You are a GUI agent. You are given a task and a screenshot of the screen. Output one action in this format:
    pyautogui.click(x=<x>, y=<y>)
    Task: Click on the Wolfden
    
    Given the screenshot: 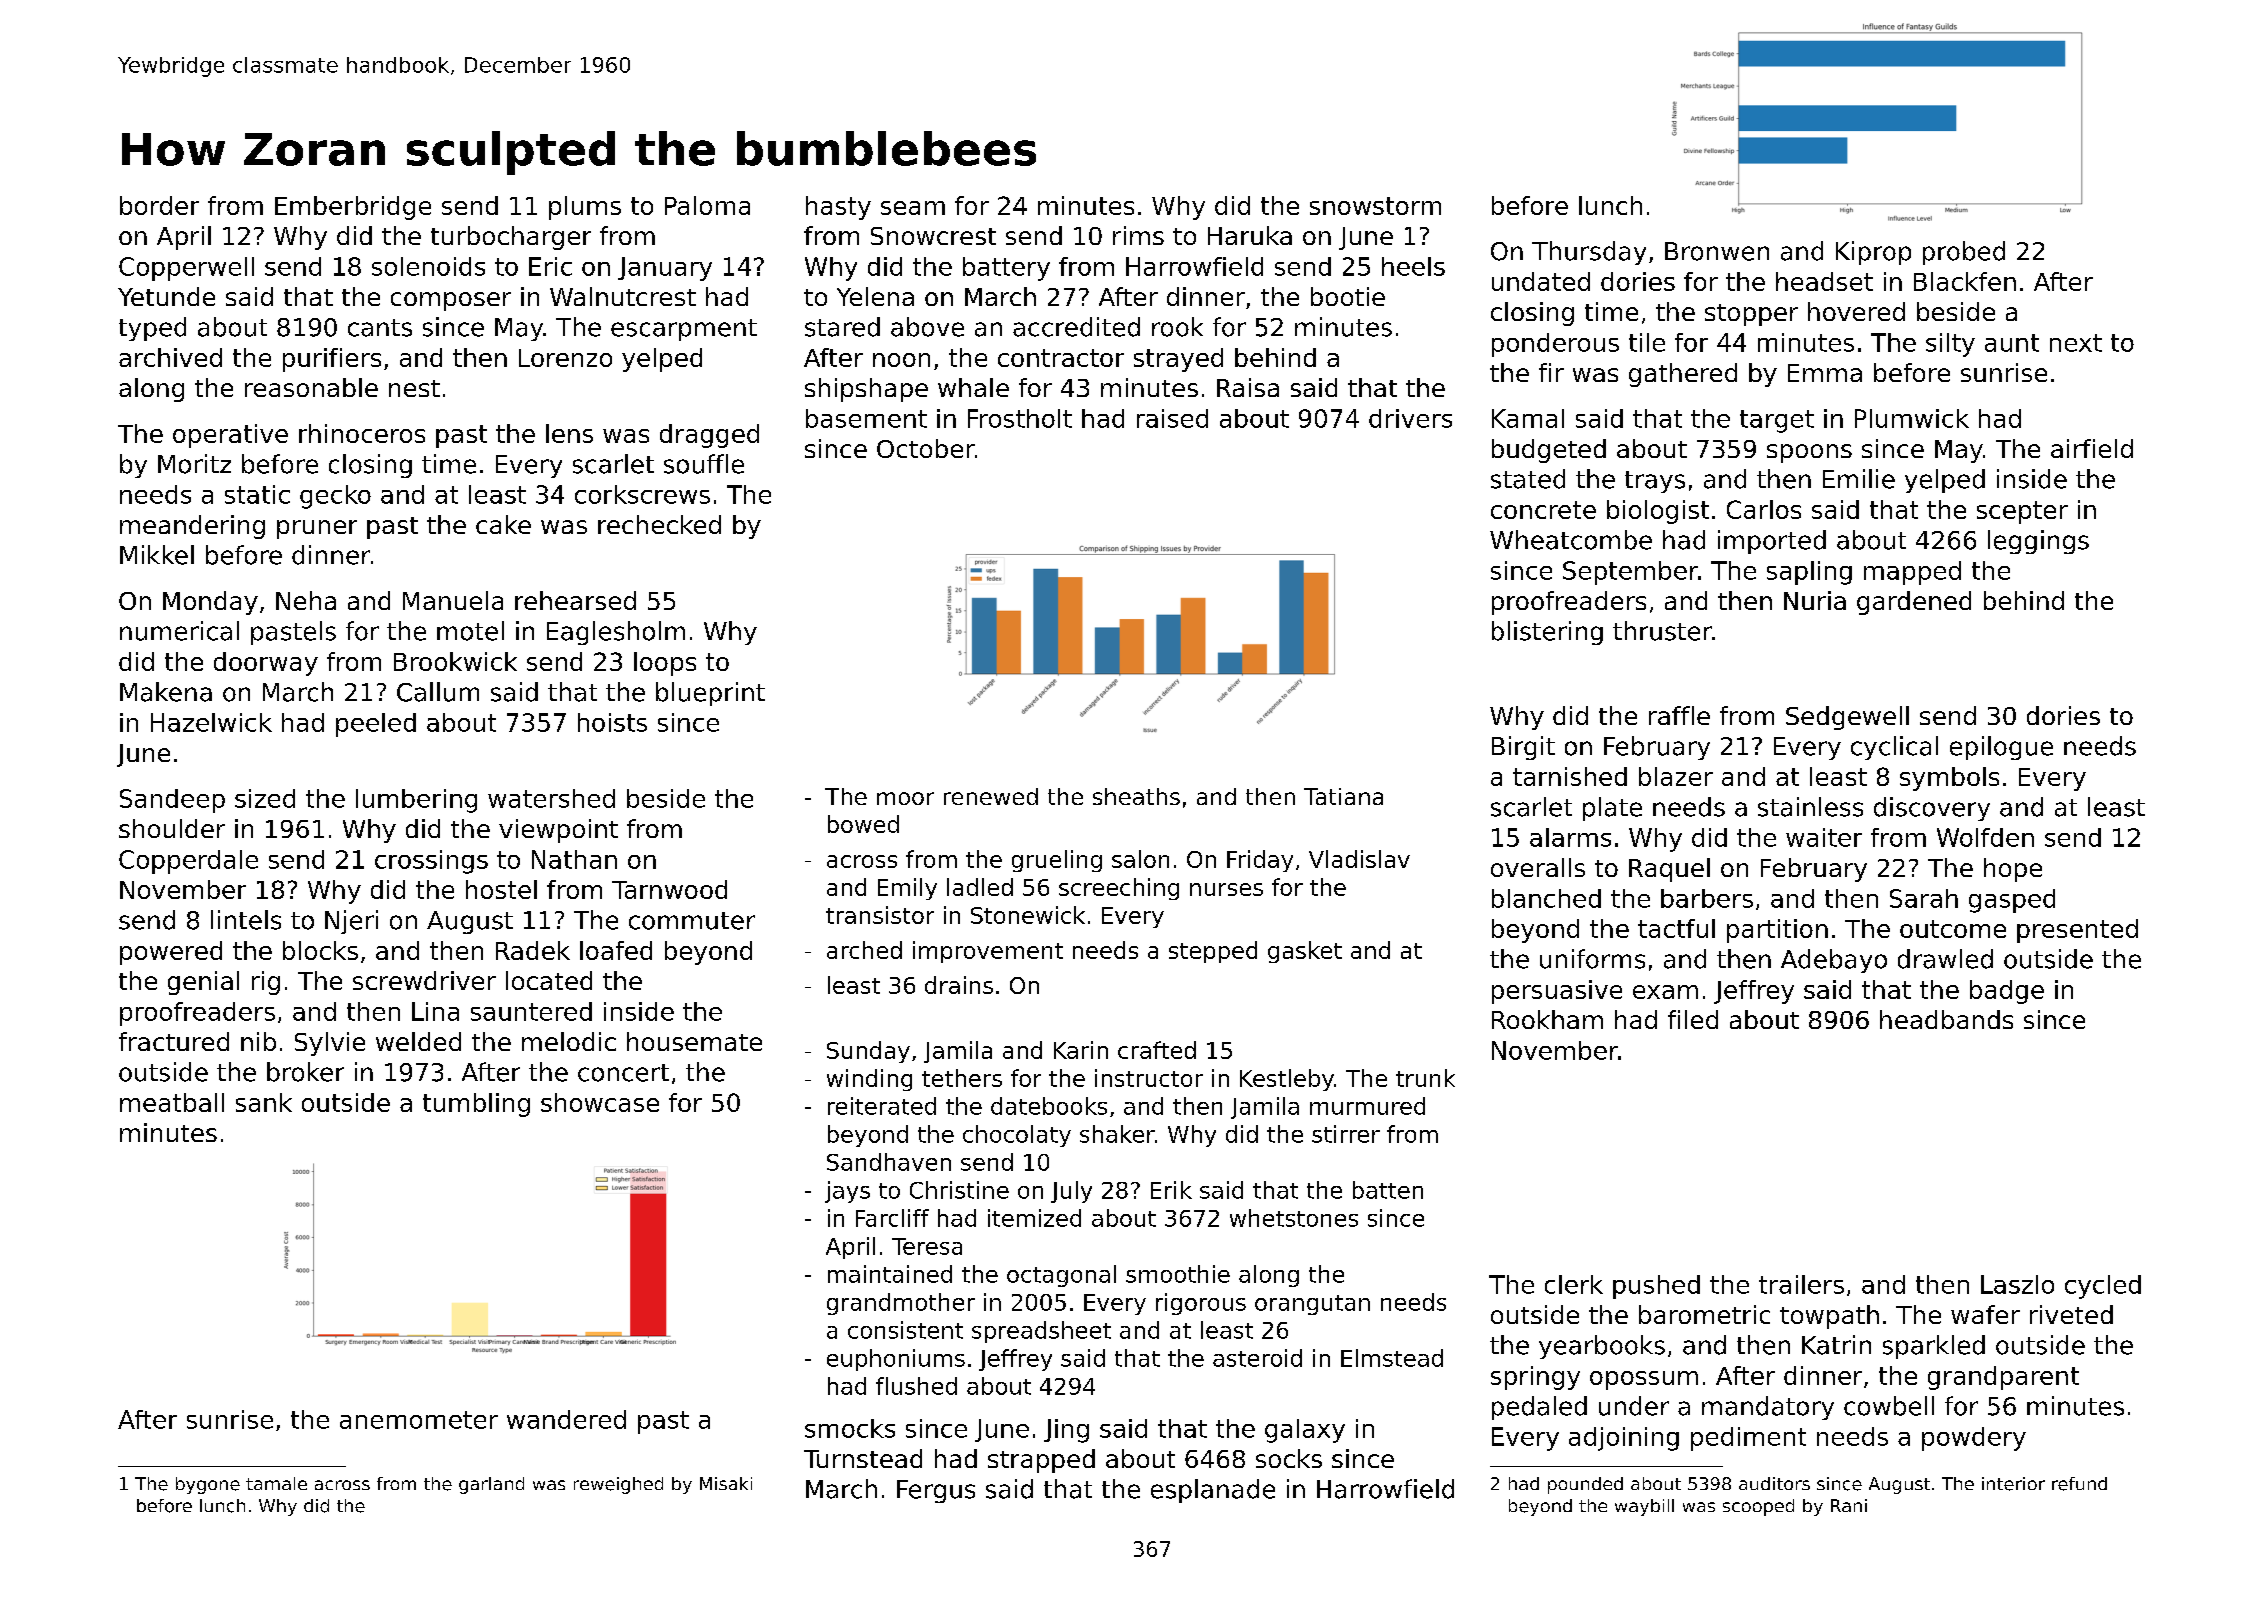 What is the action you would take?
    pyautogui.click(x=1985, y=837)
